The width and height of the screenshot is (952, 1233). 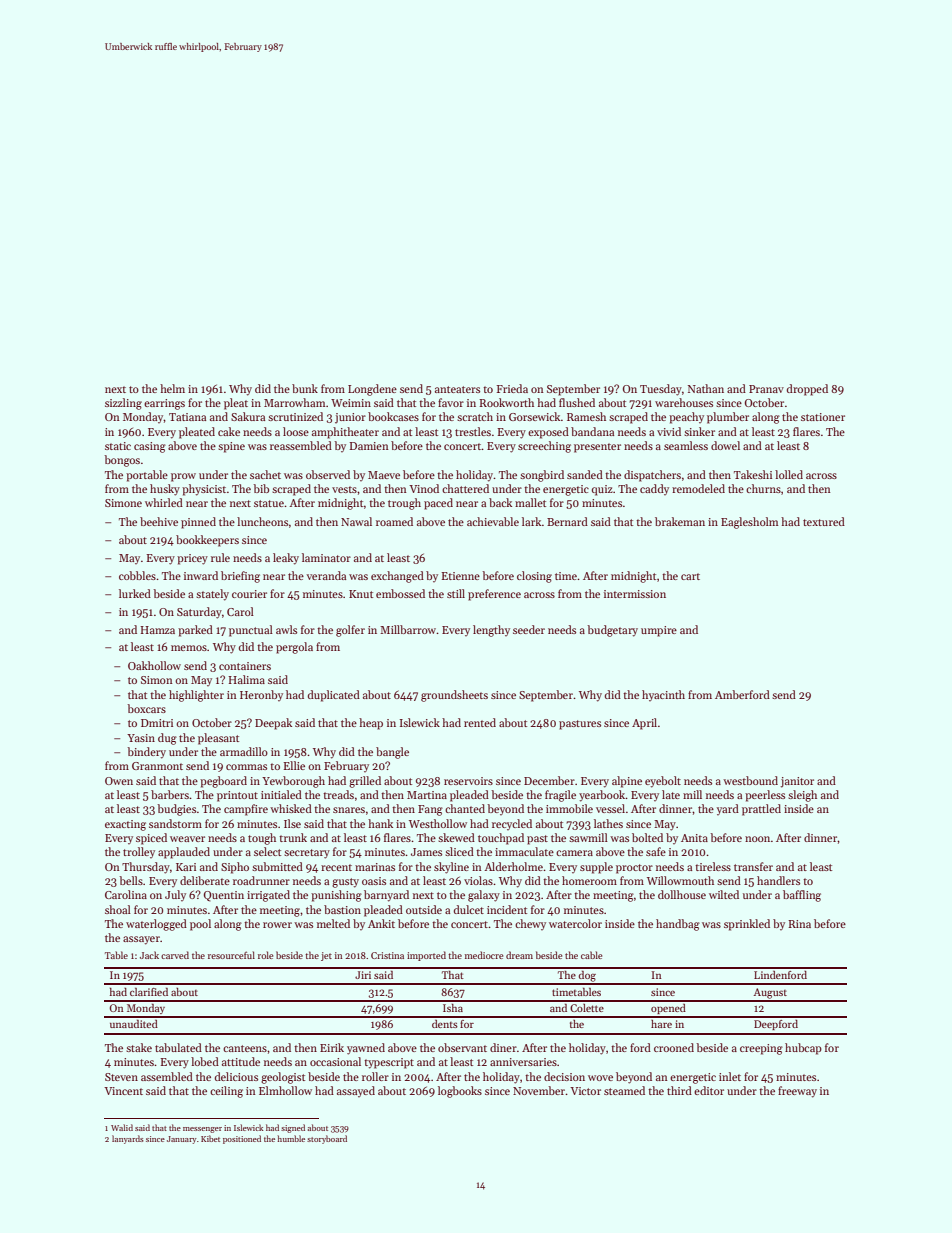 I want to click on November, so click(x=539, y=1090).
